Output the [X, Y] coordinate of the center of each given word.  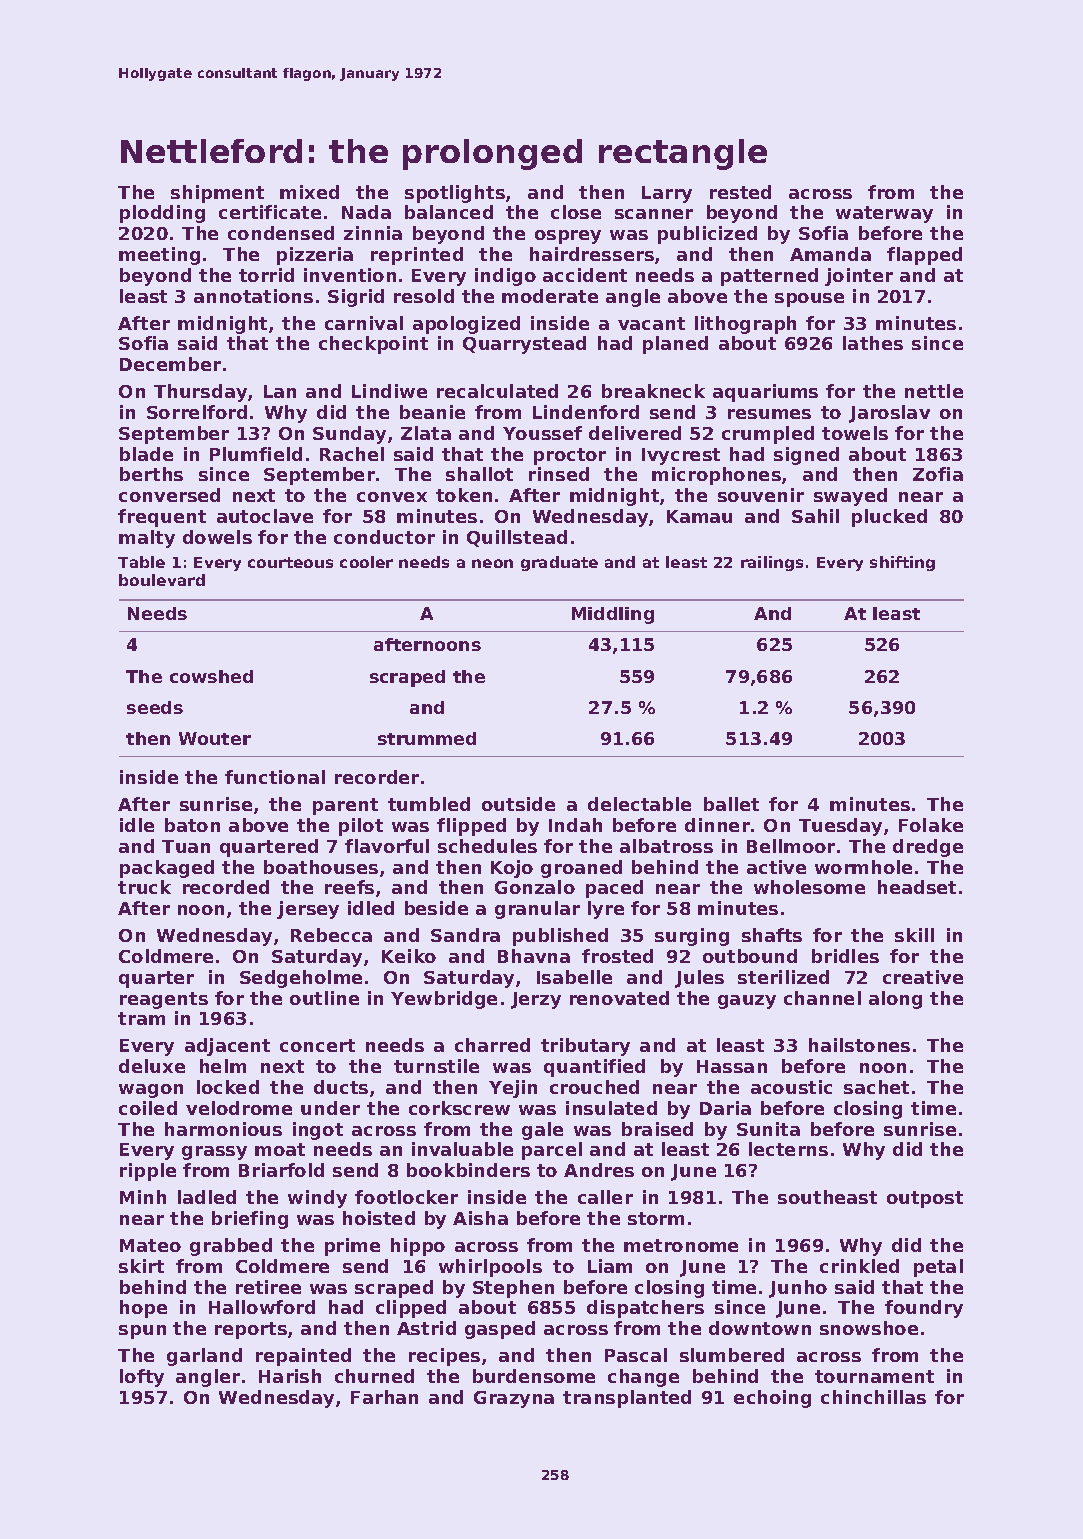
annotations [253, 296]
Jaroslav [889, 414]
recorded [226, 887]
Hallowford [262, 1307]
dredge [928, 848]
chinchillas [873, 1397]
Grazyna [514, 1399]
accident [585, 275]
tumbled [429, 804]
